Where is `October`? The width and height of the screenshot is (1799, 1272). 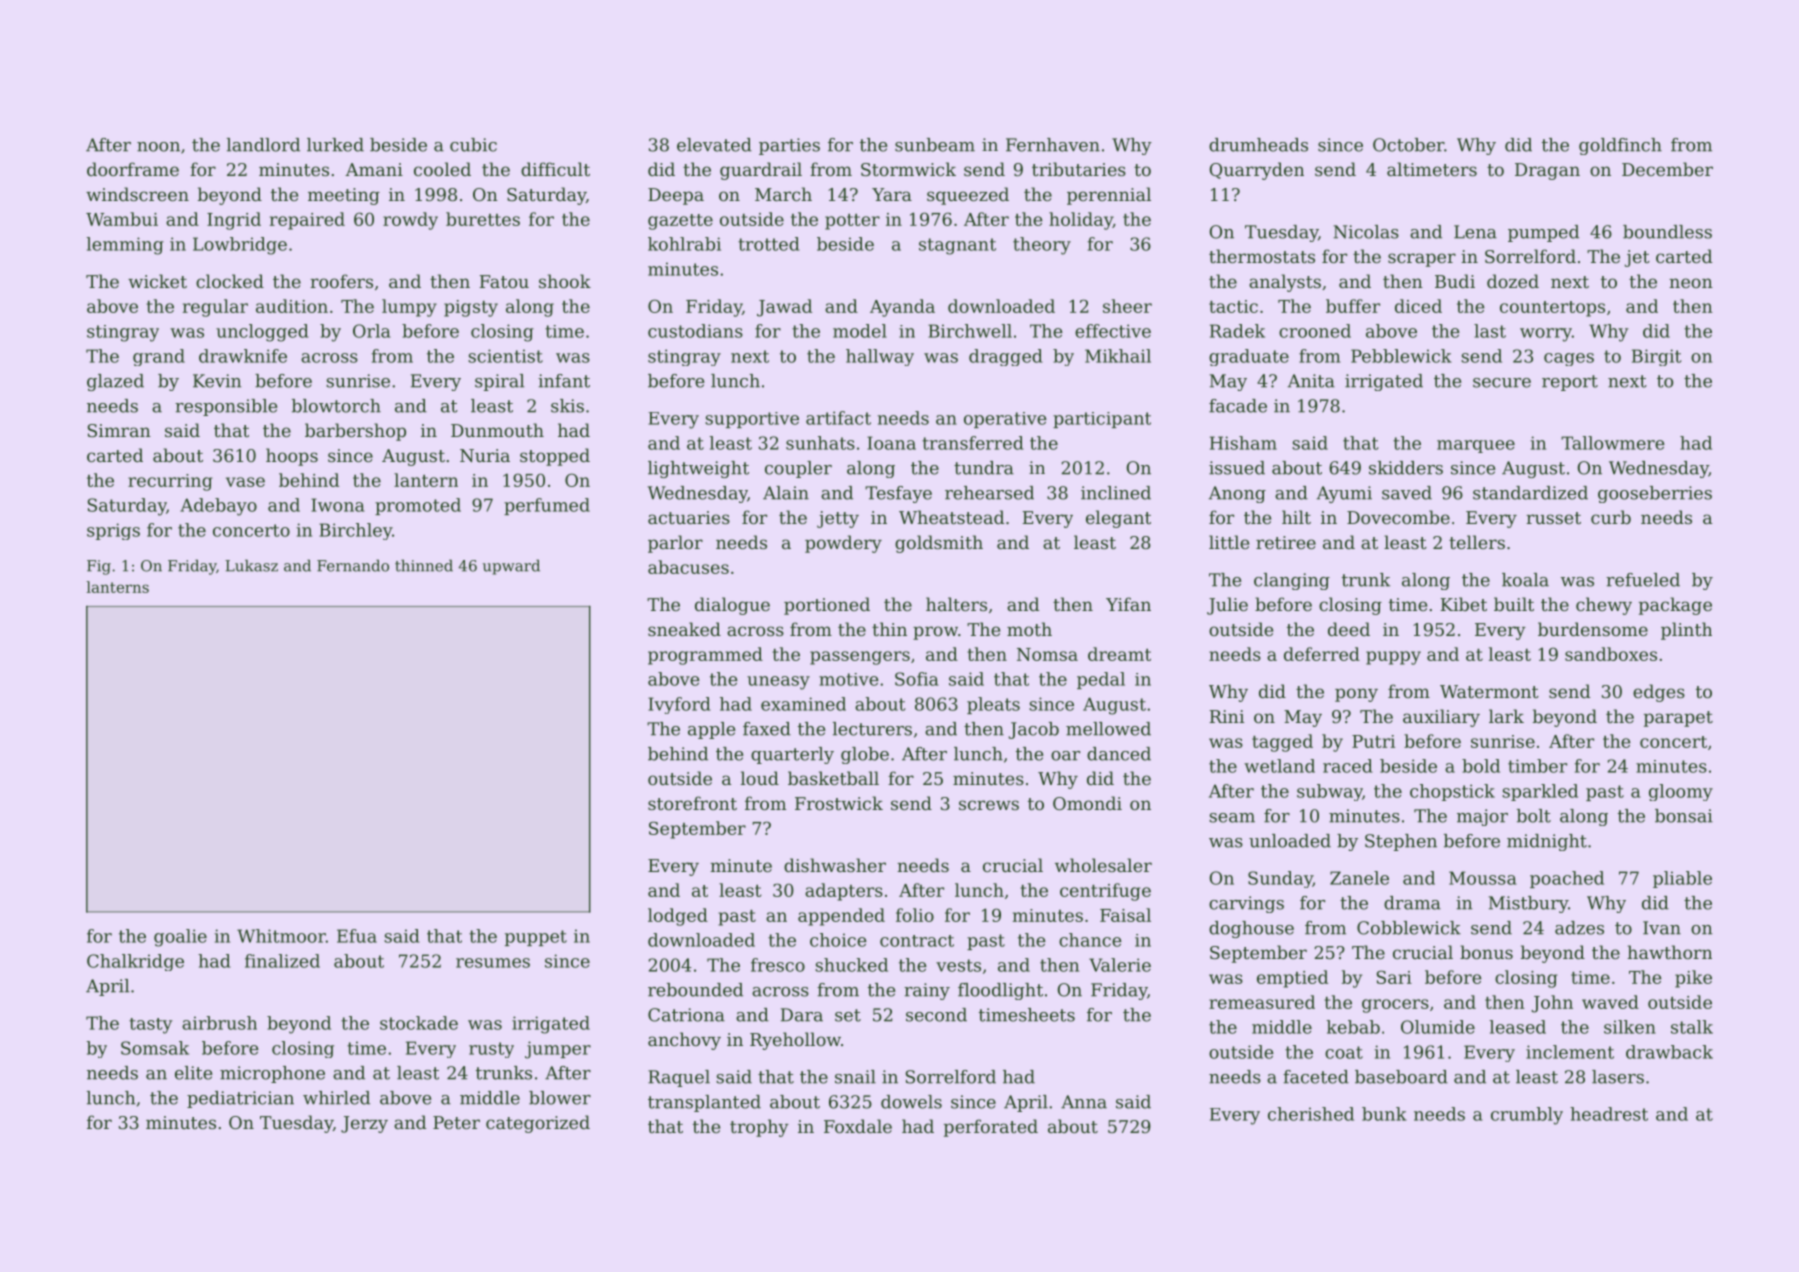
October is located at coordinates (1408, 145).
